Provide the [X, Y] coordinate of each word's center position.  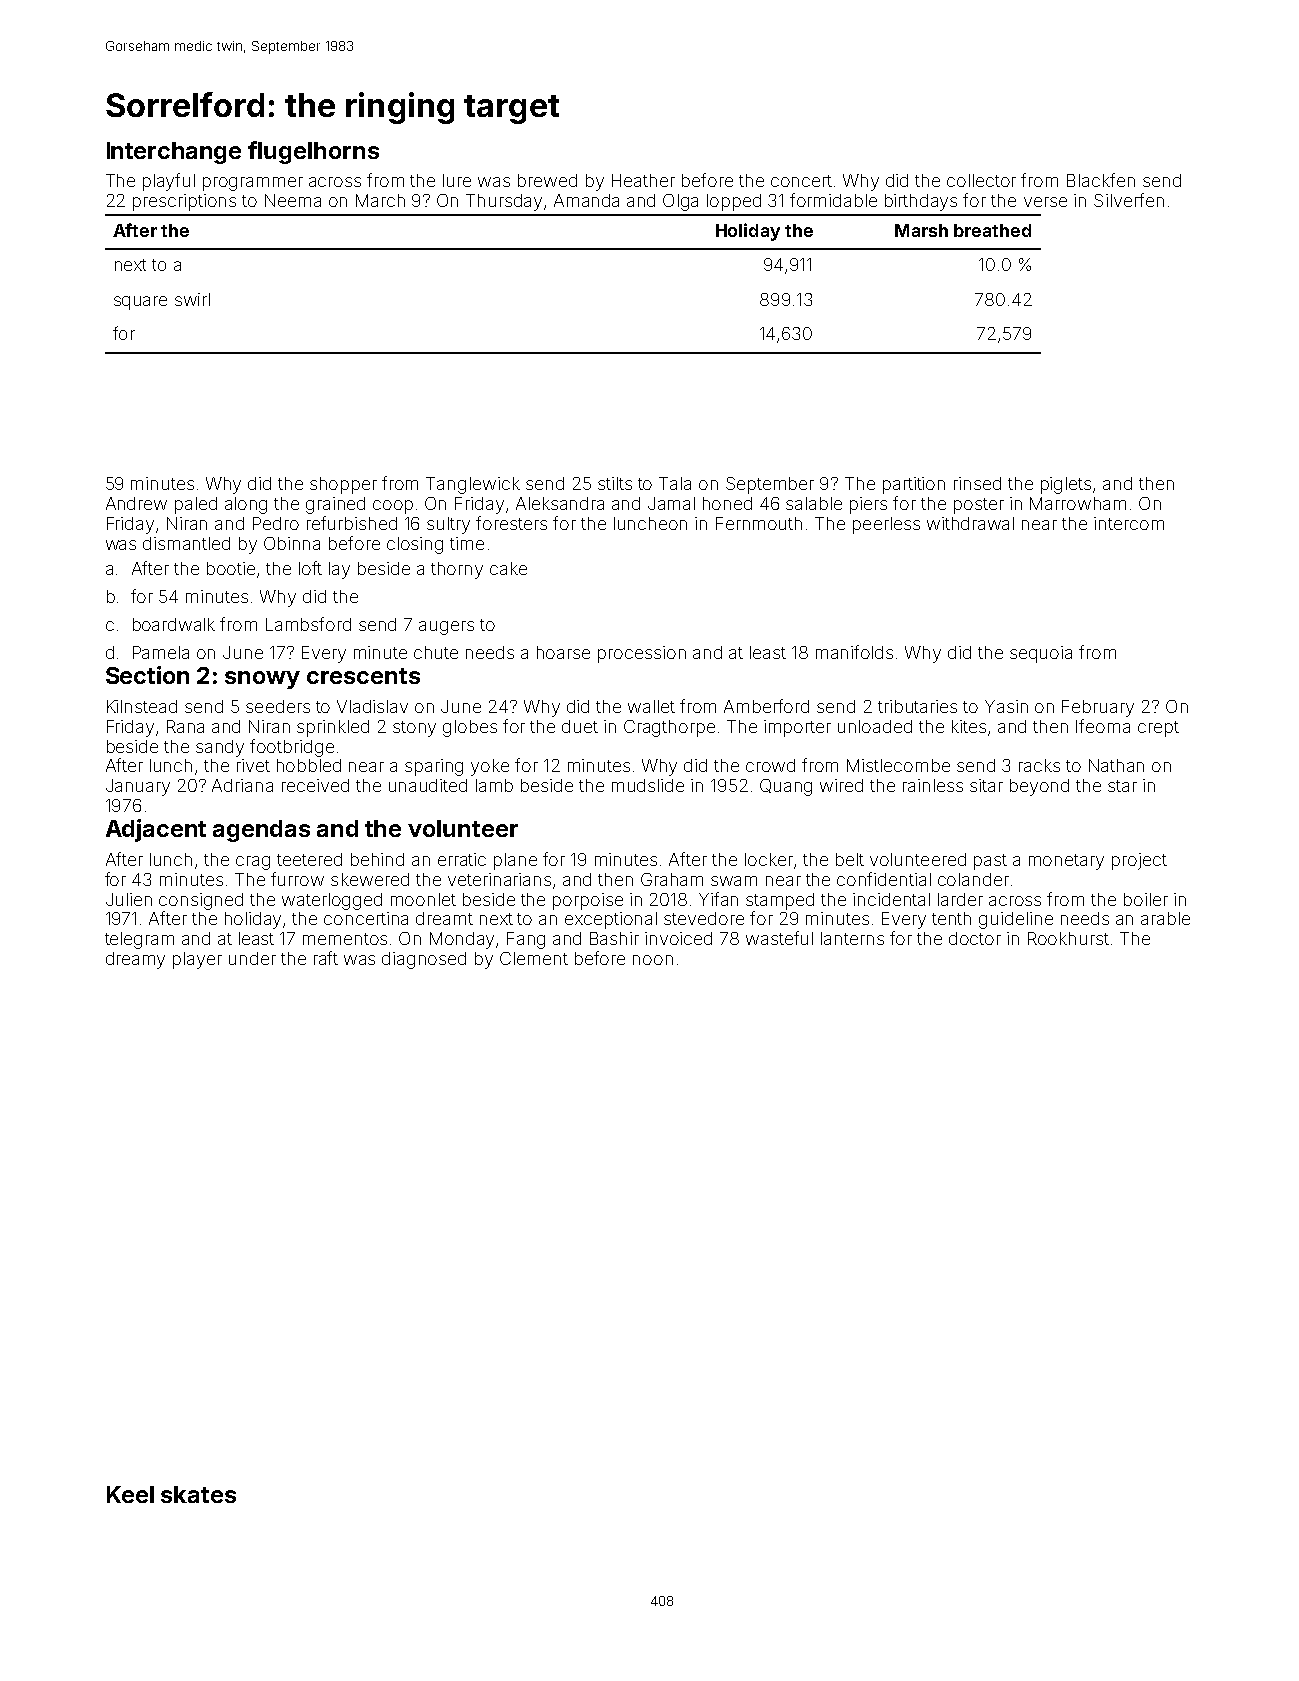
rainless [933, 785]
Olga [680, 202]
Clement [534, 958]
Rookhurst [1068, 938]
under [252, 958]
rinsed [977, 483]
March [380, 200]
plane [515, 861]
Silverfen [1129, 200]
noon [653, 960]
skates [198, 1494]
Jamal [671, 503]
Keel [130, 1494]
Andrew [136, 503]
